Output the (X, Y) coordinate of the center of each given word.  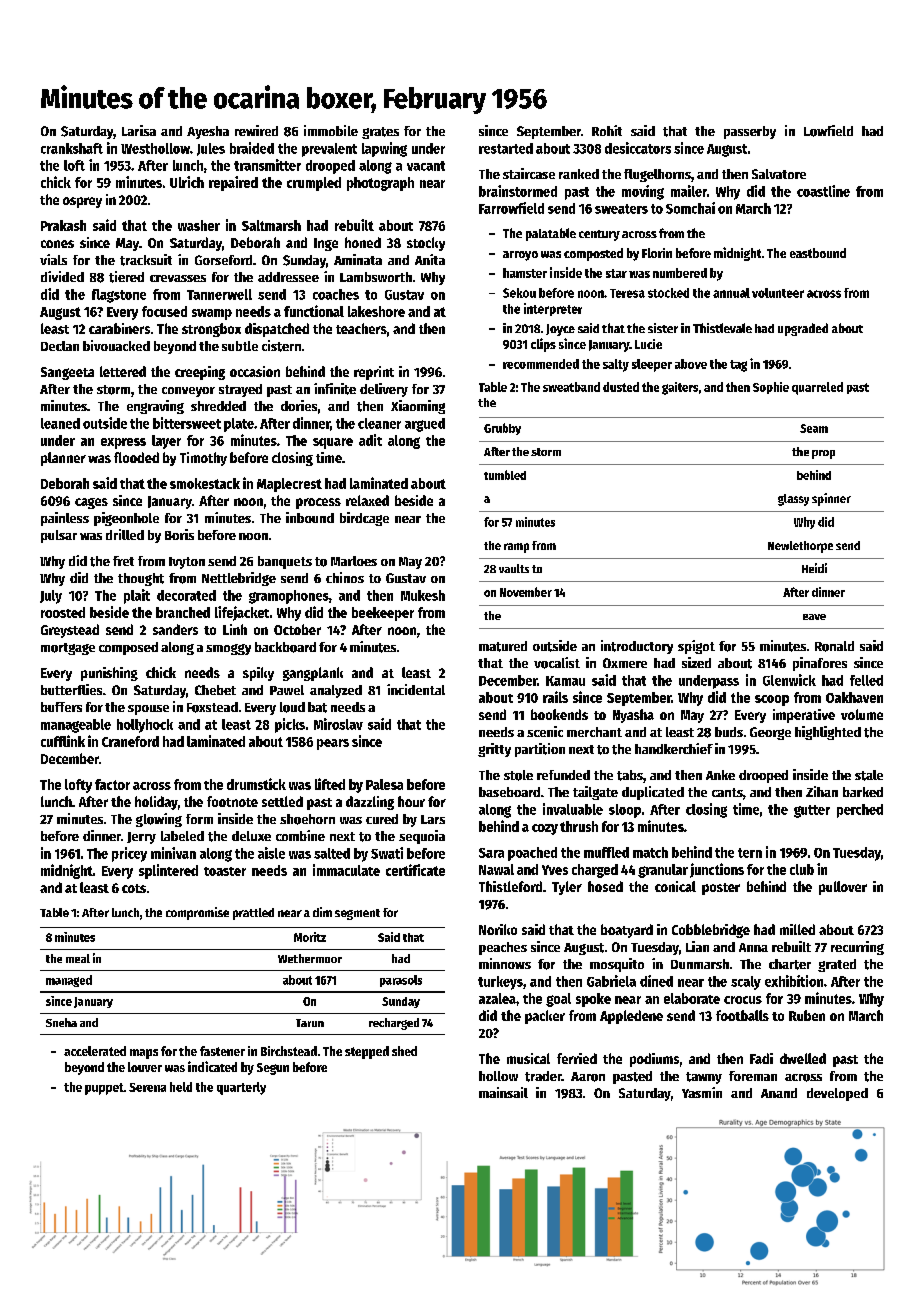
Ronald (834, 646)
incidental (416, 689)
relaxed (367, 500)
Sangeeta (67, 373)
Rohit (607, 130)
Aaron (588, 1077)
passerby (750, 132)
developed (837, 1094)
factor (112, 784)
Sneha (61, 1022)
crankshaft (72, 148)
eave (814, 617)
